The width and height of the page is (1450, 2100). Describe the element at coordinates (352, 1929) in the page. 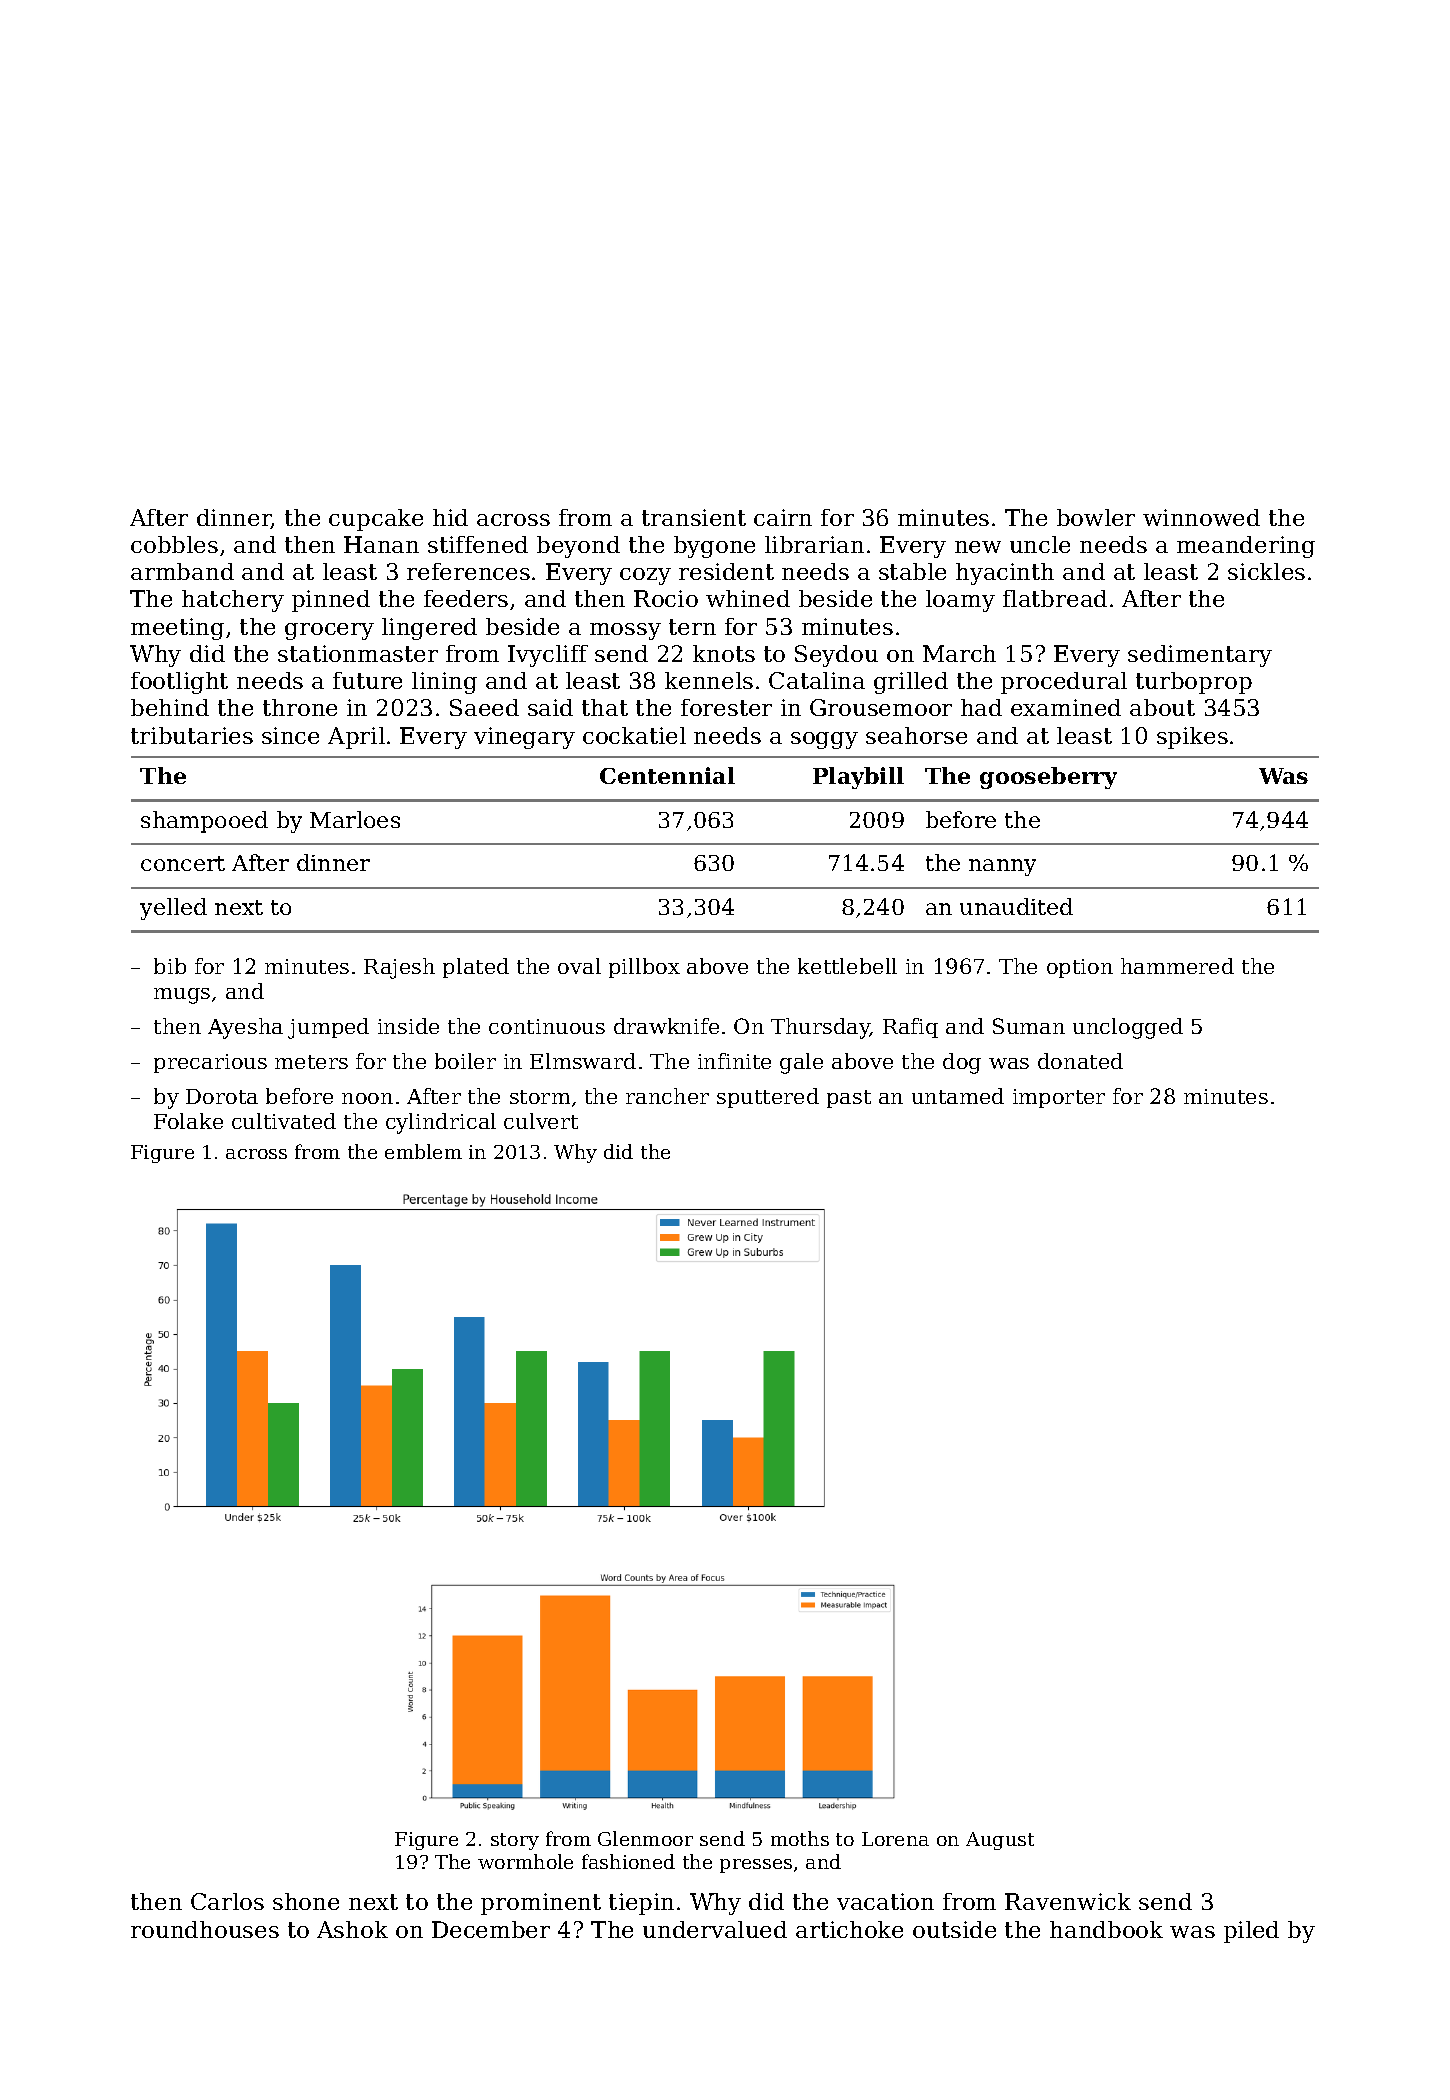

I see `Ashok` at that location.
